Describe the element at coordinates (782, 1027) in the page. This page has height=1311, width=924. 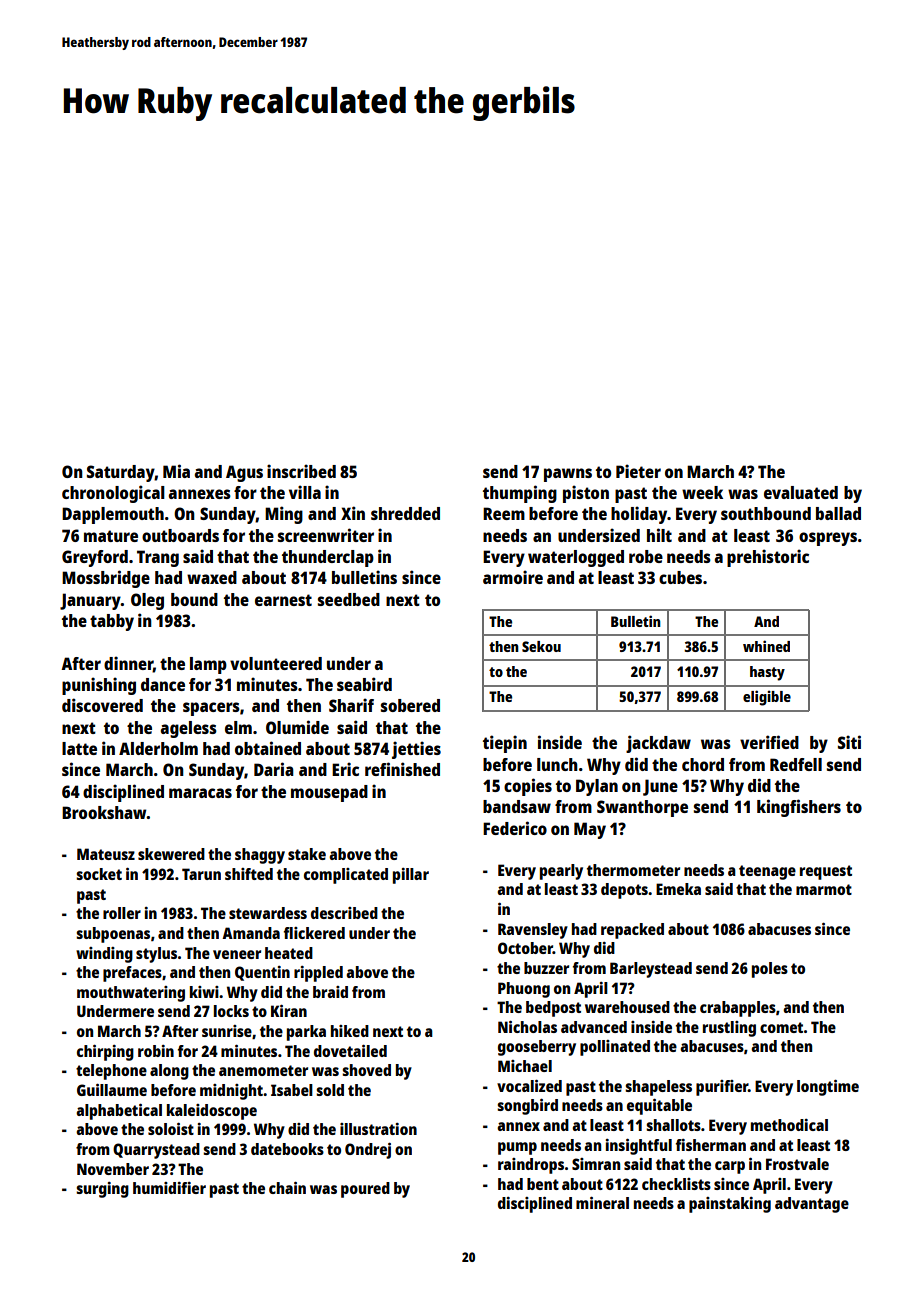
I see `comet` at that location.
